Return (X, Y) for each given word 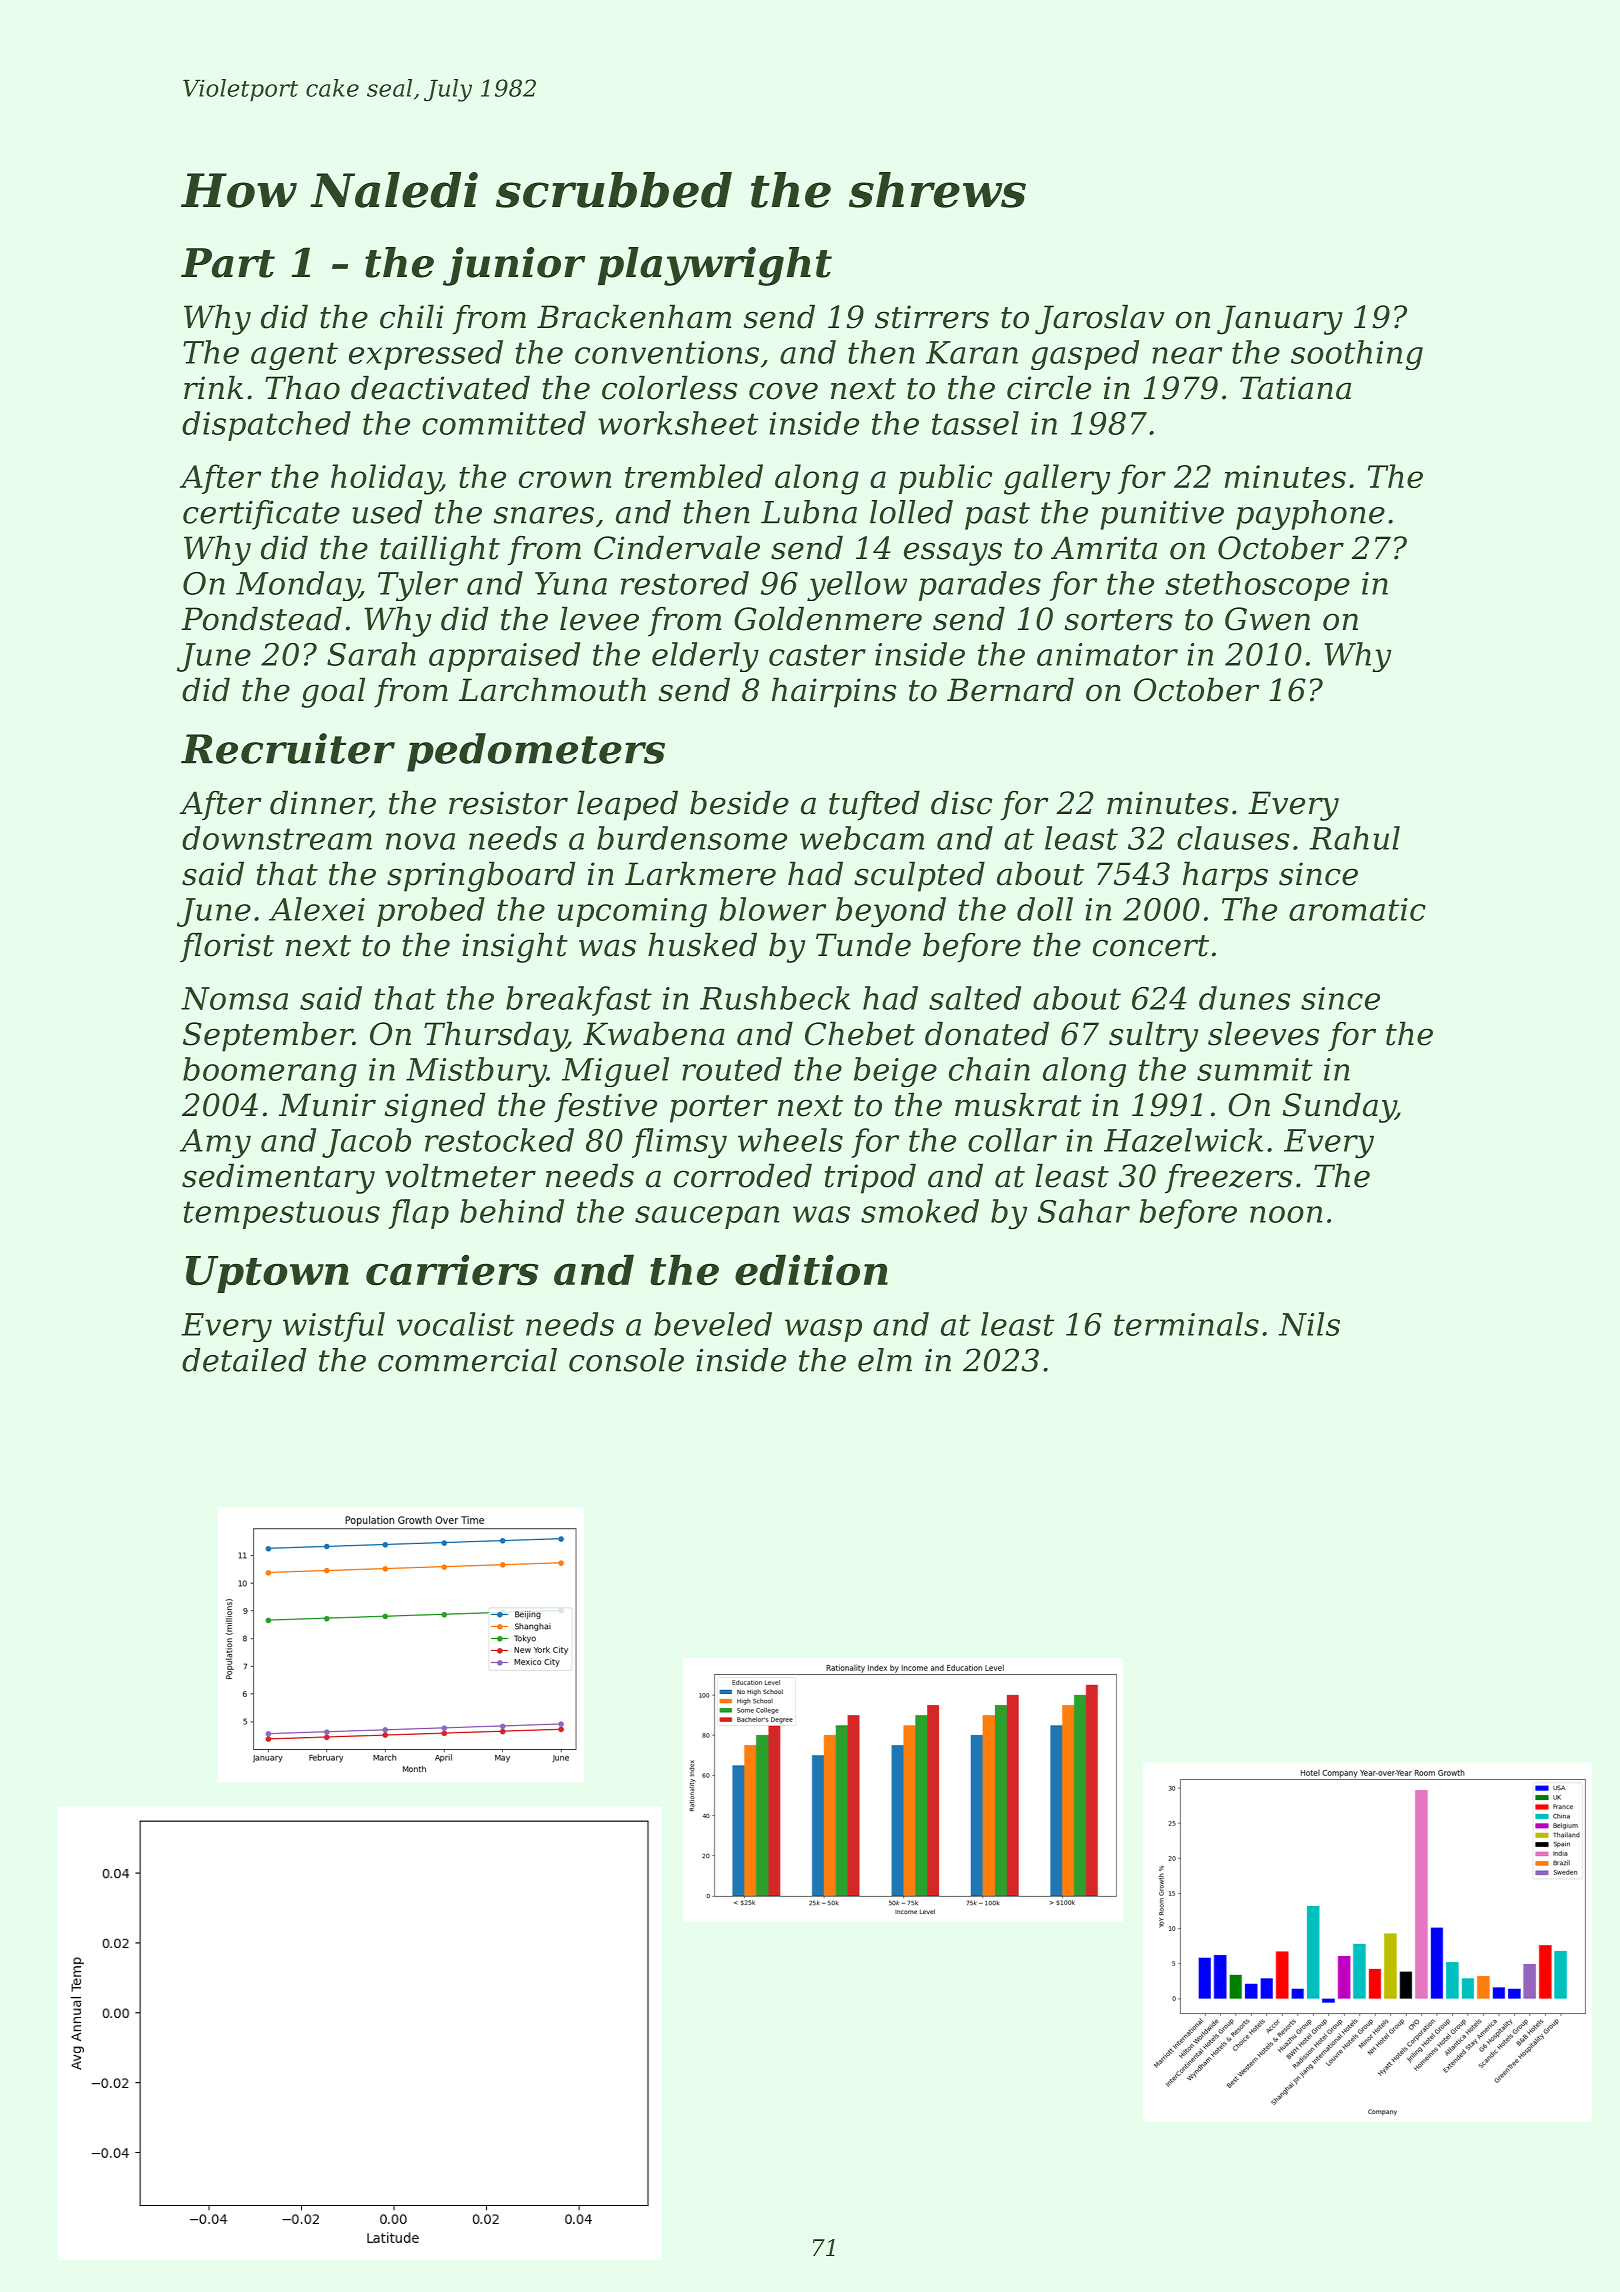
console (626, 1360)
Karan (972, 352)
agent (294, 356)
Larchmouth (552, 689)
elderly (705, 657)
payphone (1310, 515)
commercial (467, 1360)
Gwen (1267, 619)
